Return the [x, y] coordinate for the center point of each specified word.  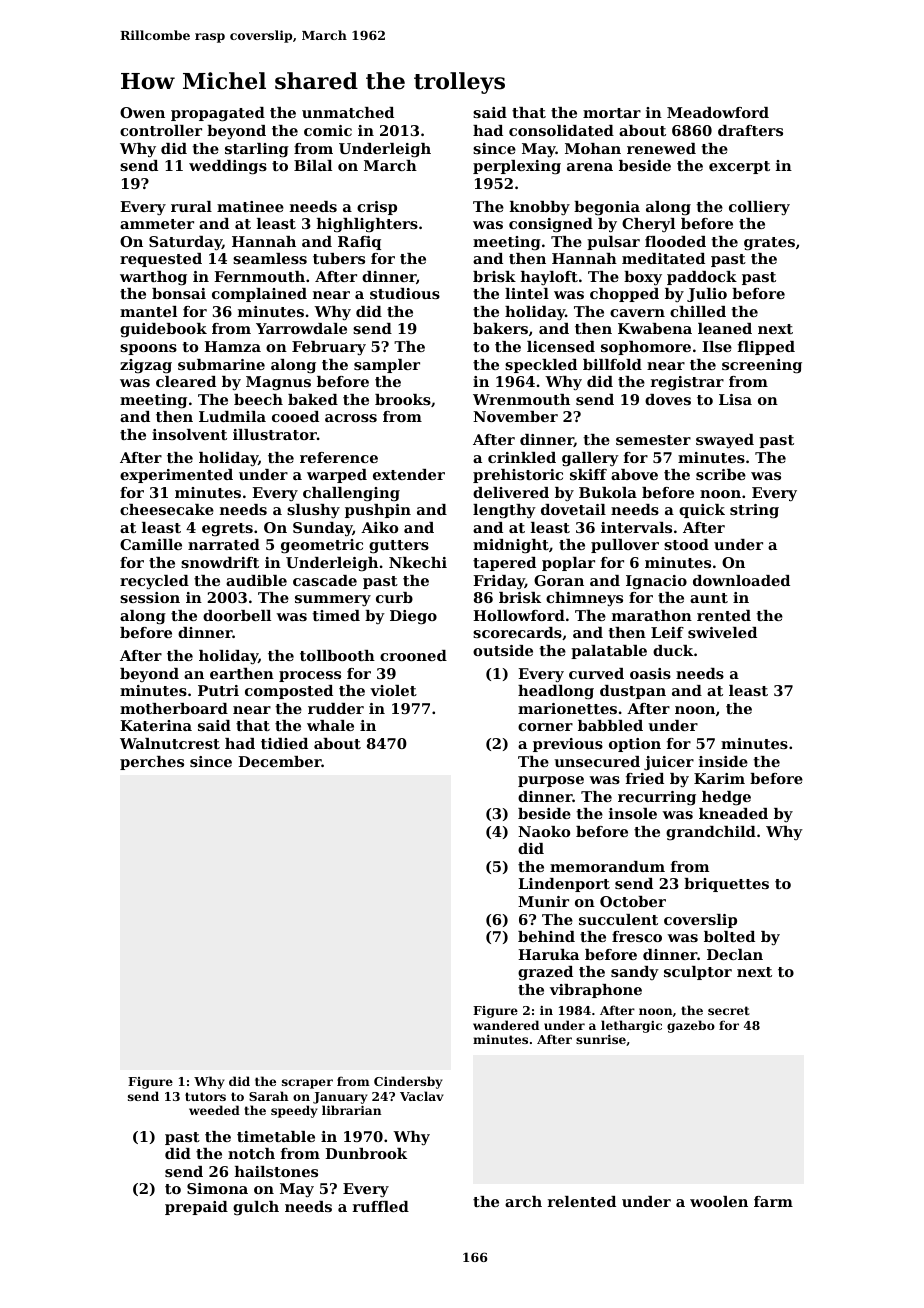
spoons [148, 349]
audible [256, 580]
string [754, 511]
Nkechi [418, 562]
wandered [506, 1025]
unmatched [348, 112]
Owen [142, 112]
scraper [307, 1084]
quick [702, 511]
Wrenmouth [521, 399]
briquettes [726, 885]
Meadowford [718, 112]
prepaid [196, 1208]
